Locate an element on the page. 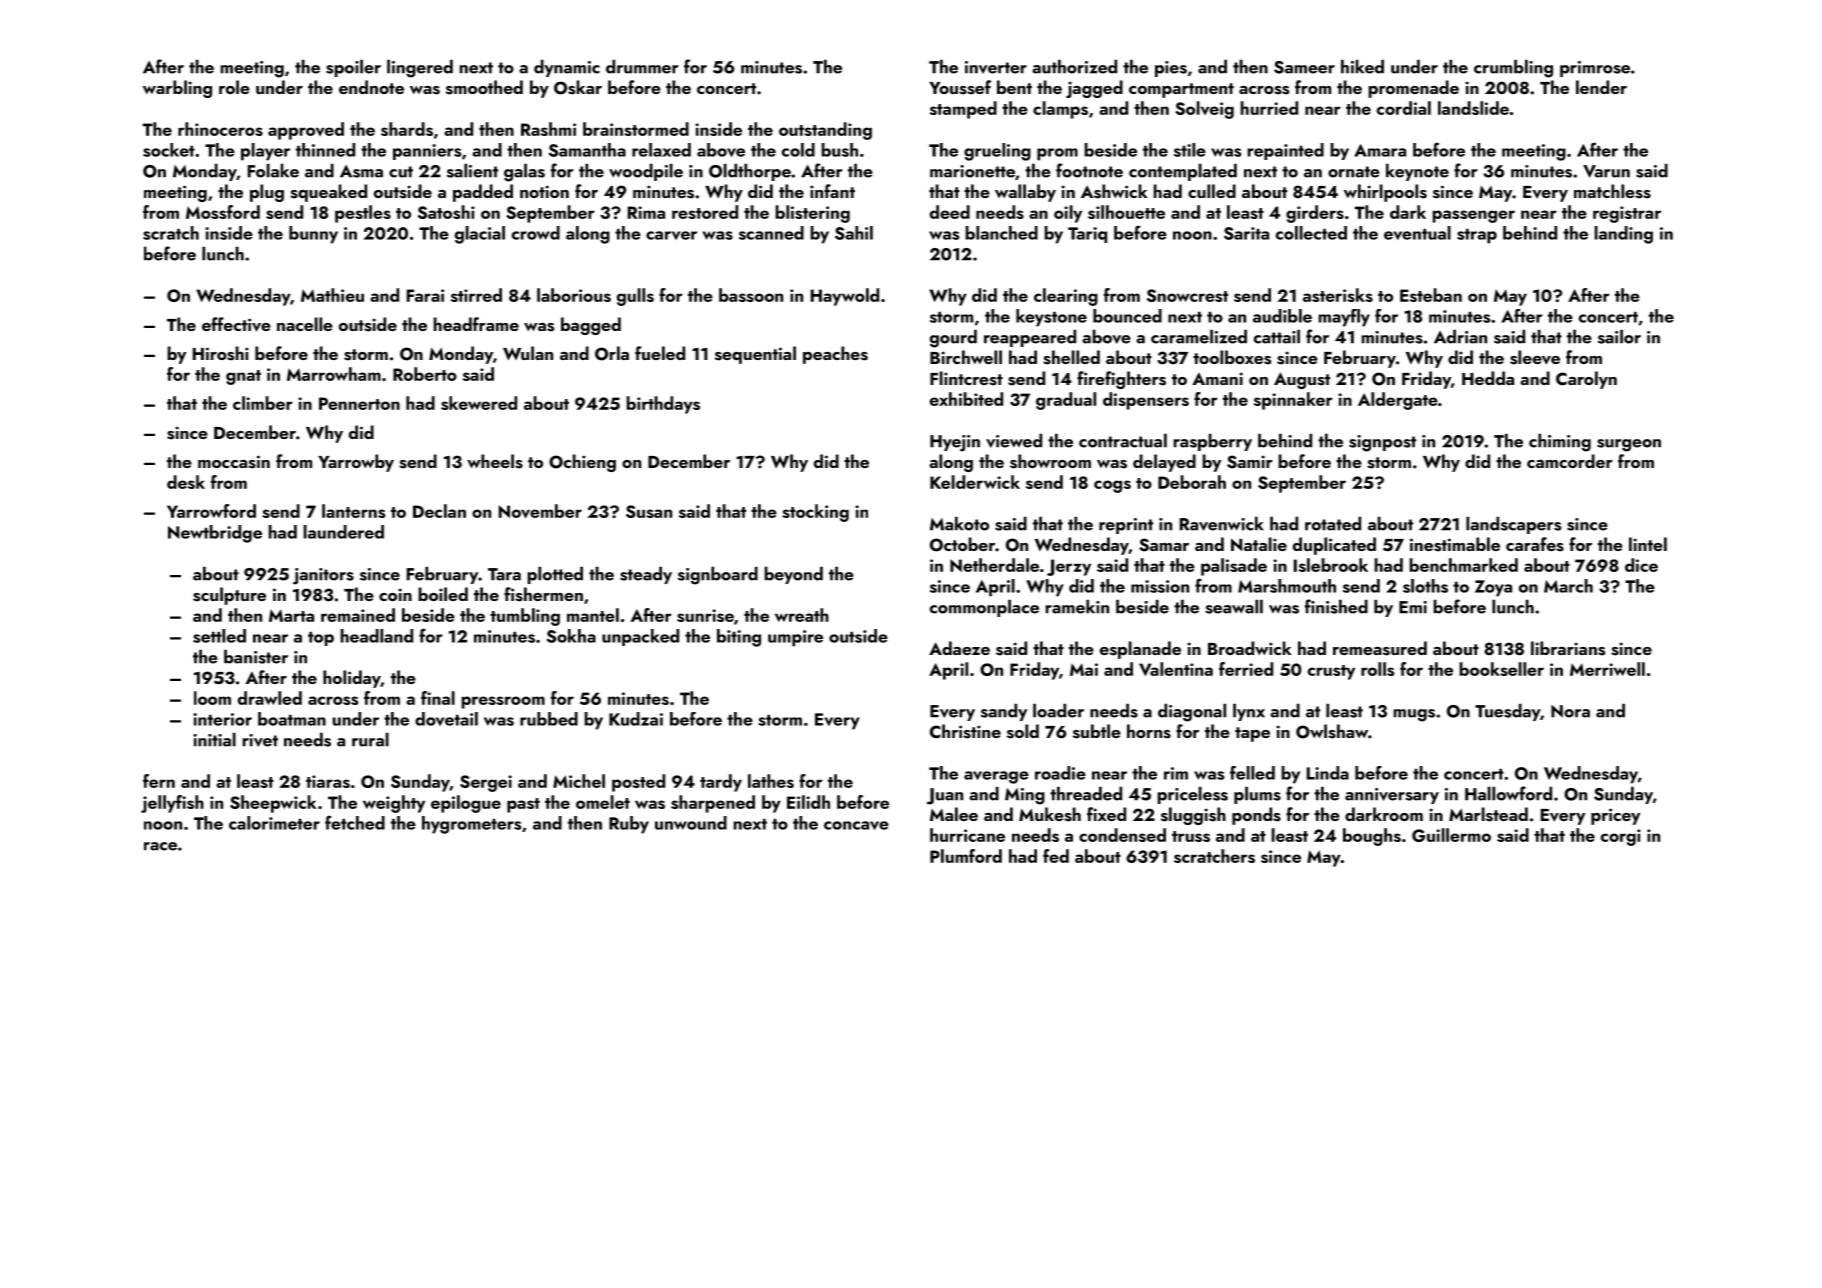  Sameer is located at coordinates (1304, 67).
